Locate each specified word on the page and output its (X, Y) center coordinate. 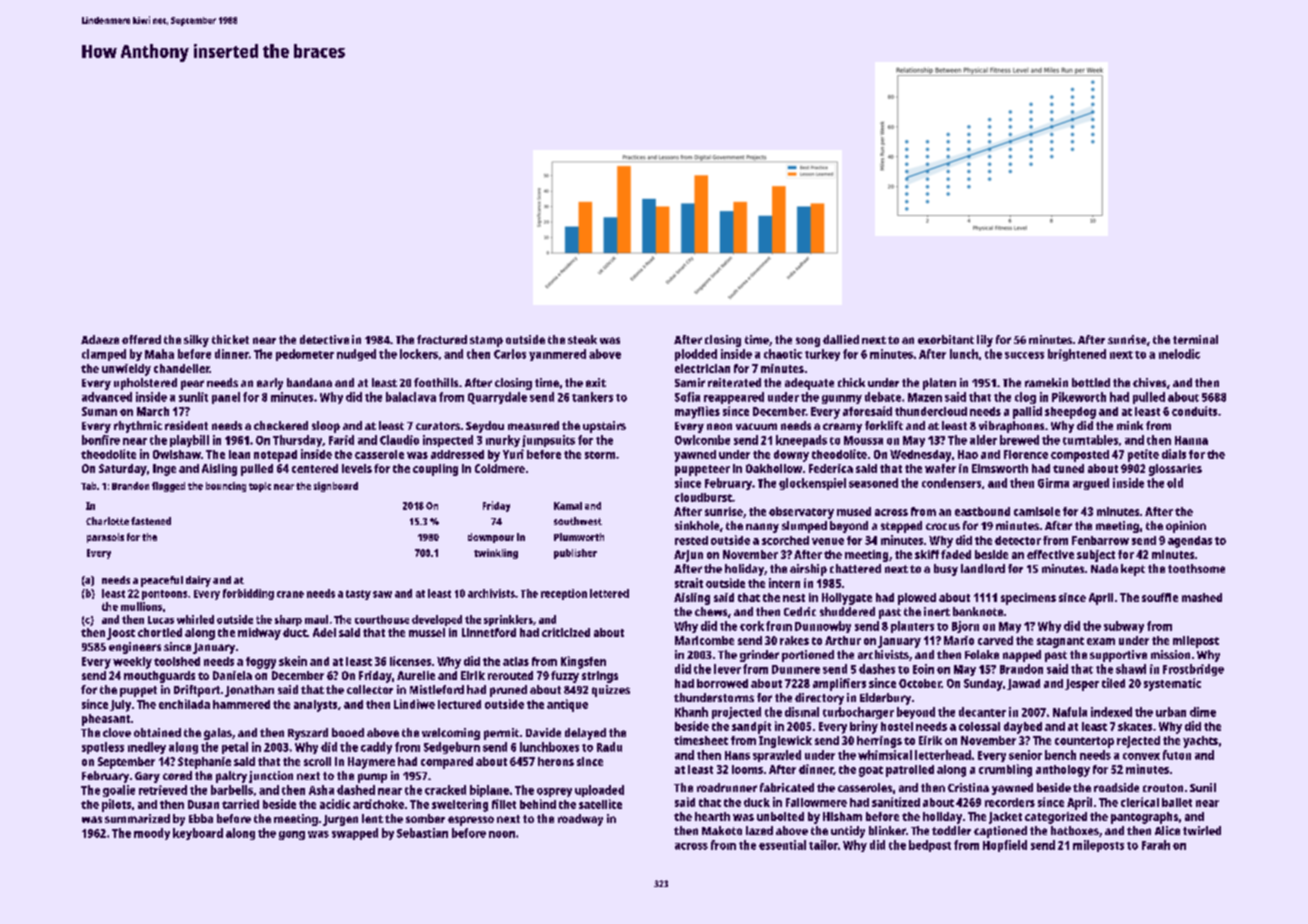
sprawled (777, 756)
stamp (486, 341)
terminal (1195, 339)
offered (141, 339)
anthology (1063, 771)
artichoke (378, 804)
